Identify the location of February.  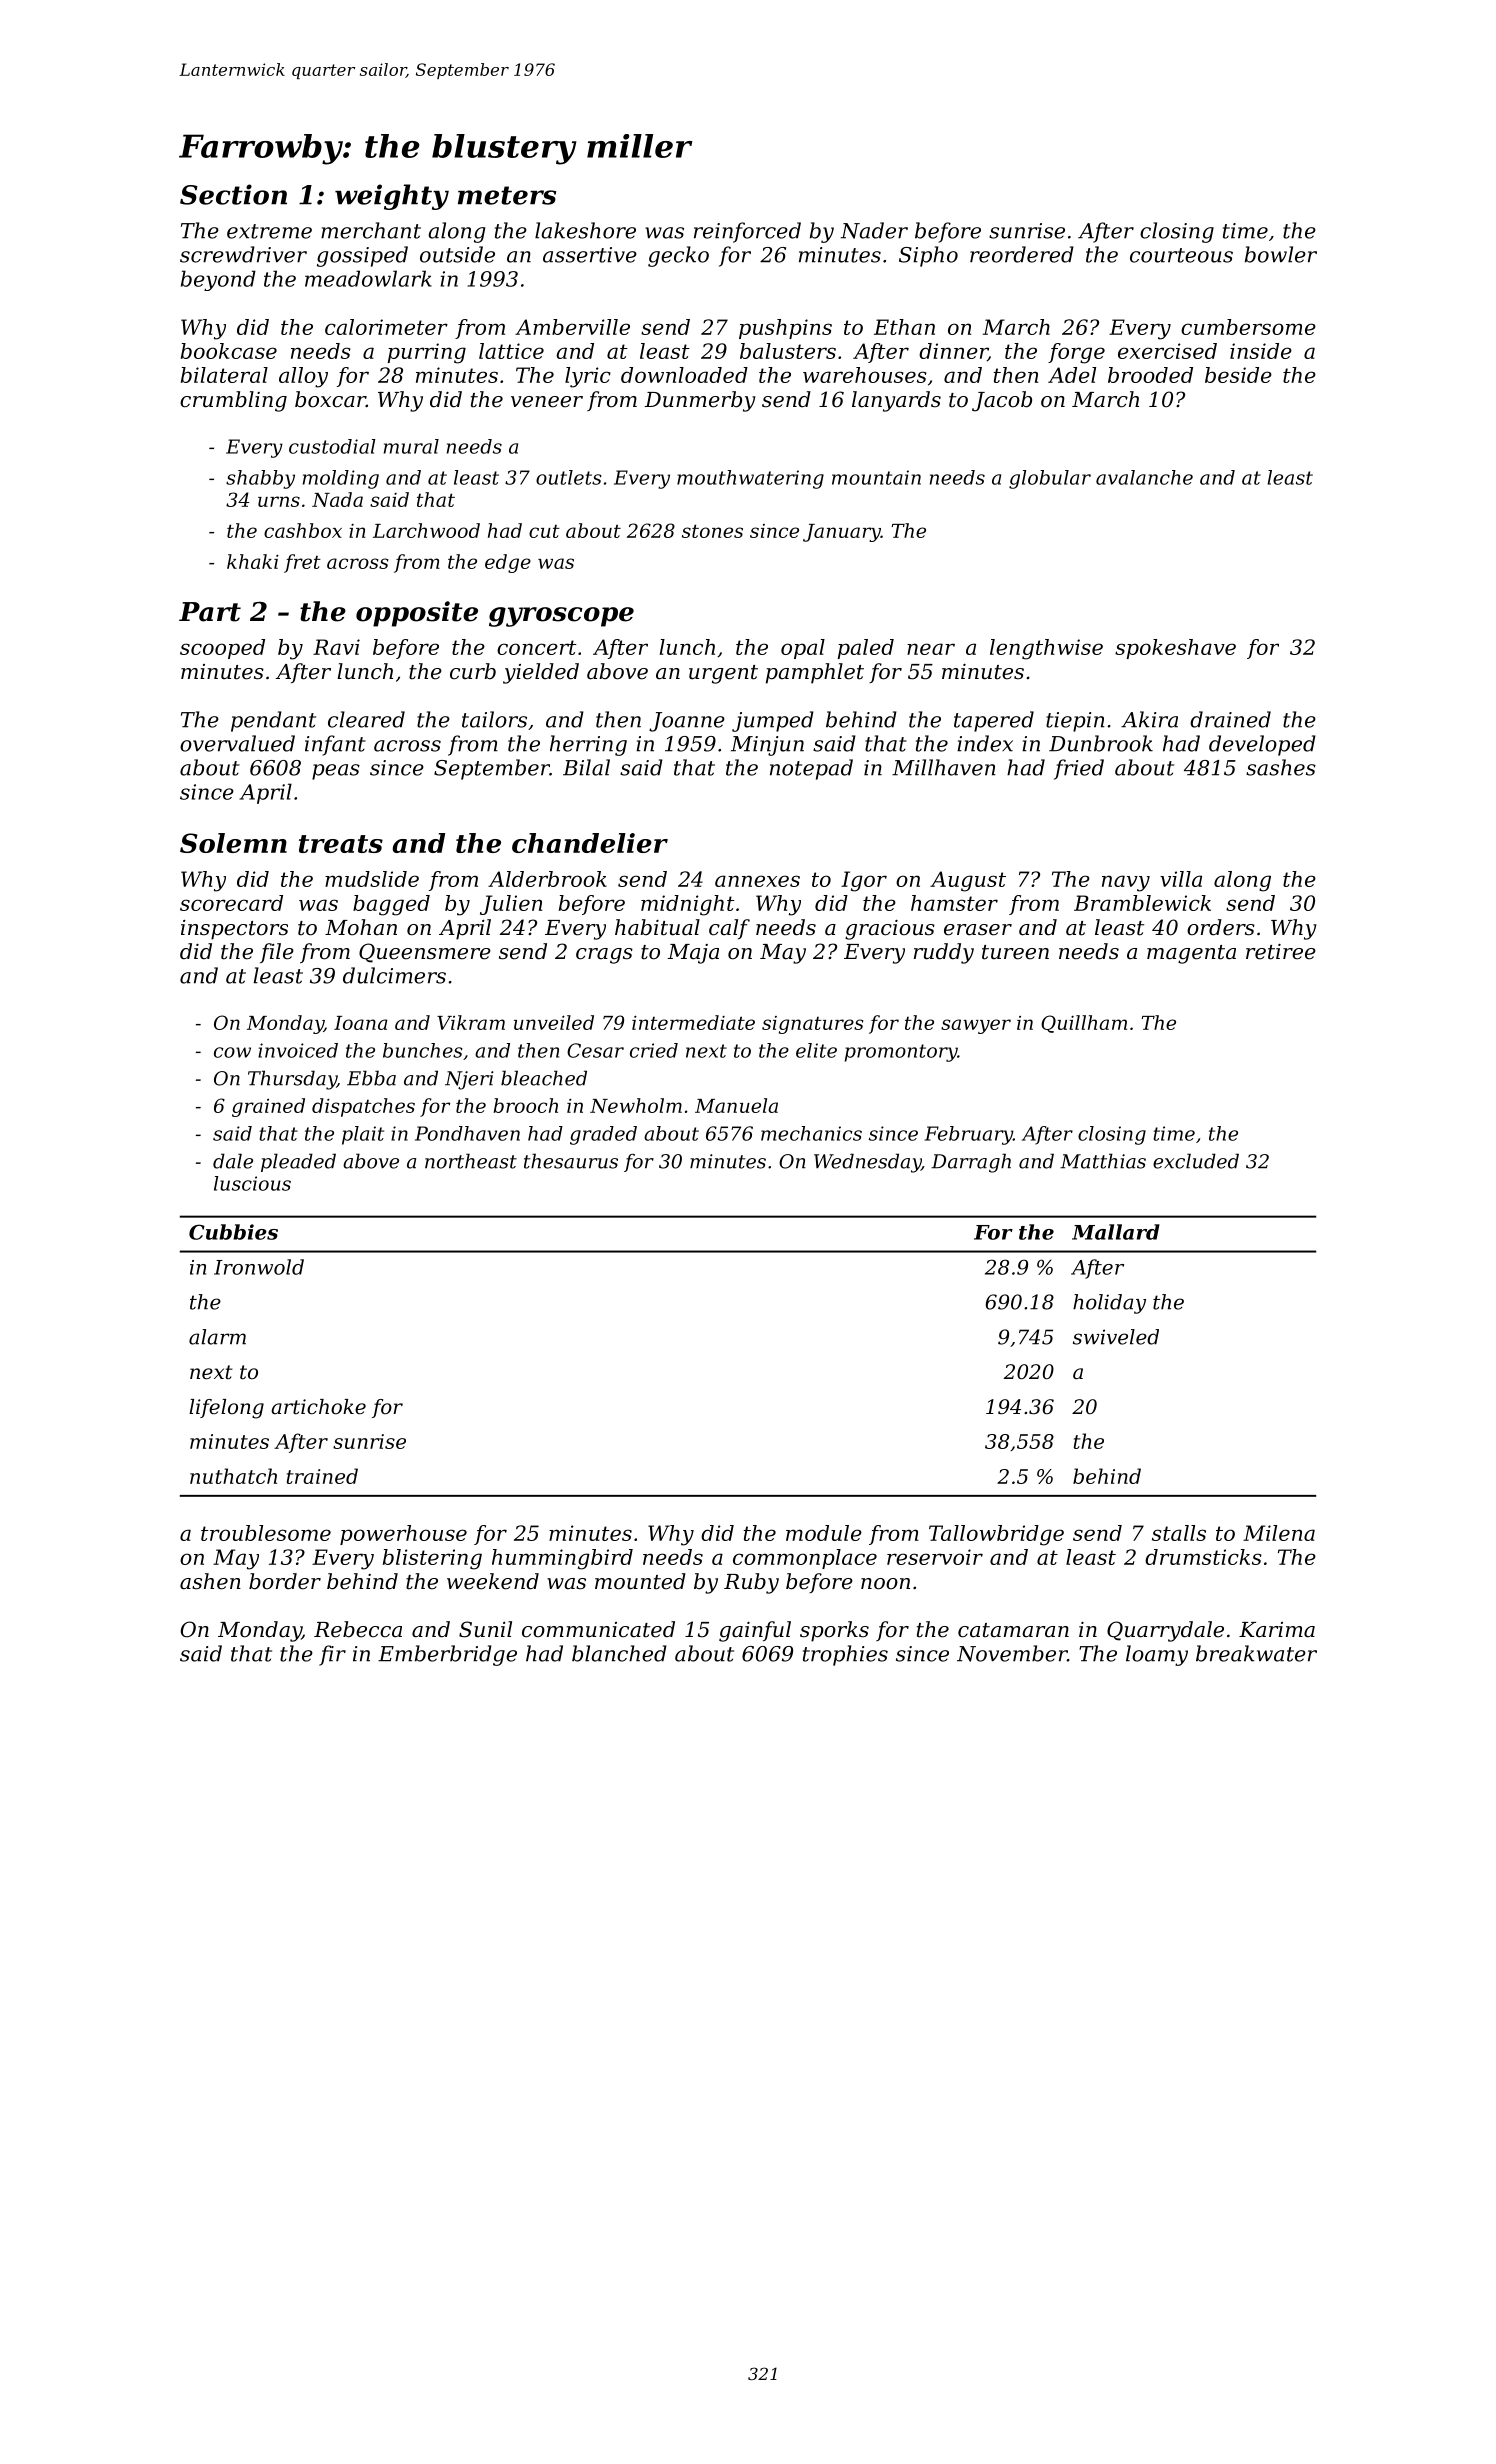
(969, 1135).
